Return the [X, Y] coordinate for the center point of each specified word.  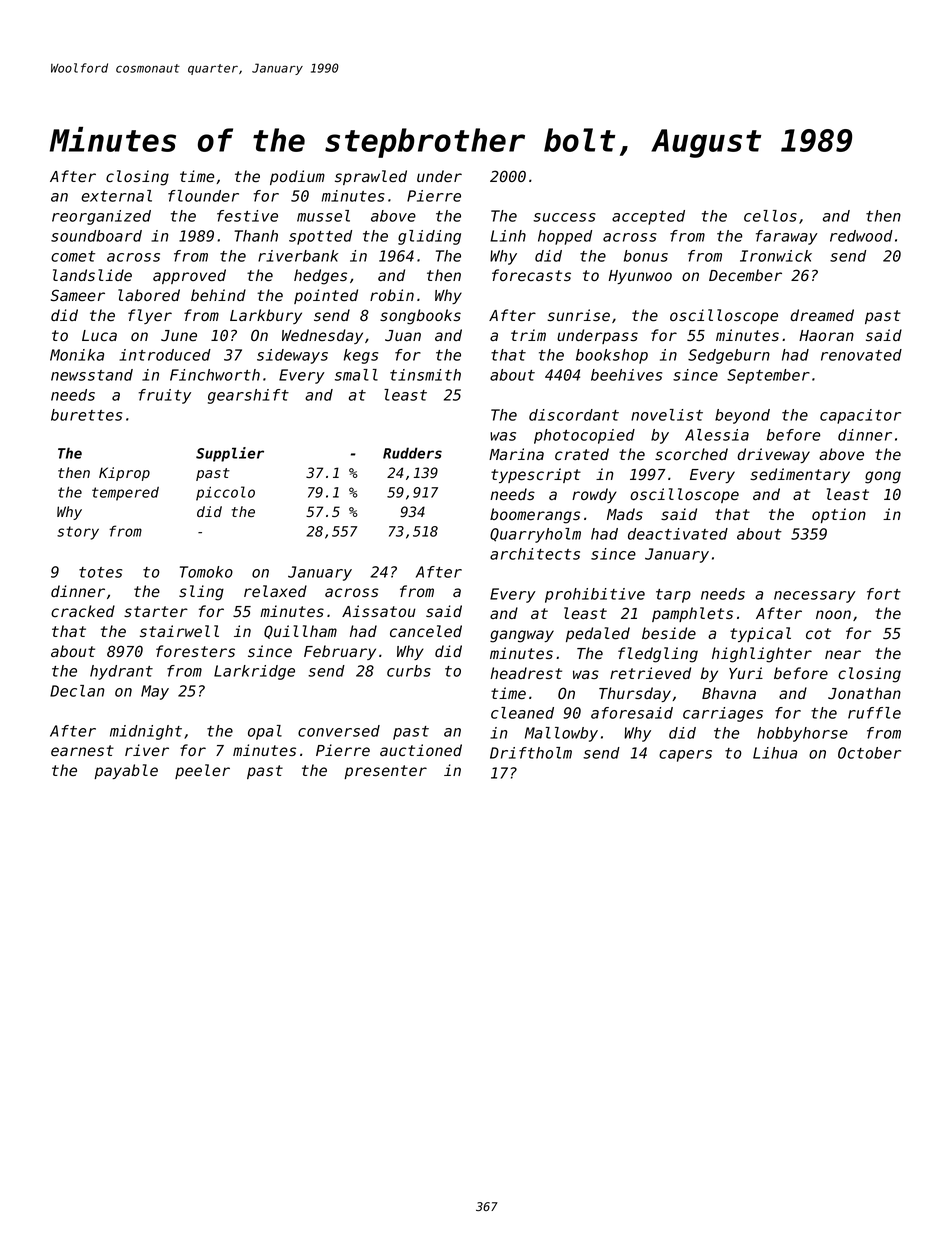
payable [126, 771]
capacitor [860, 416]
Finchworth [215, 375]
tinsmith [425, 375]
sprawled [371, 177]
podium [297, 177]
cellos [770, 216]
